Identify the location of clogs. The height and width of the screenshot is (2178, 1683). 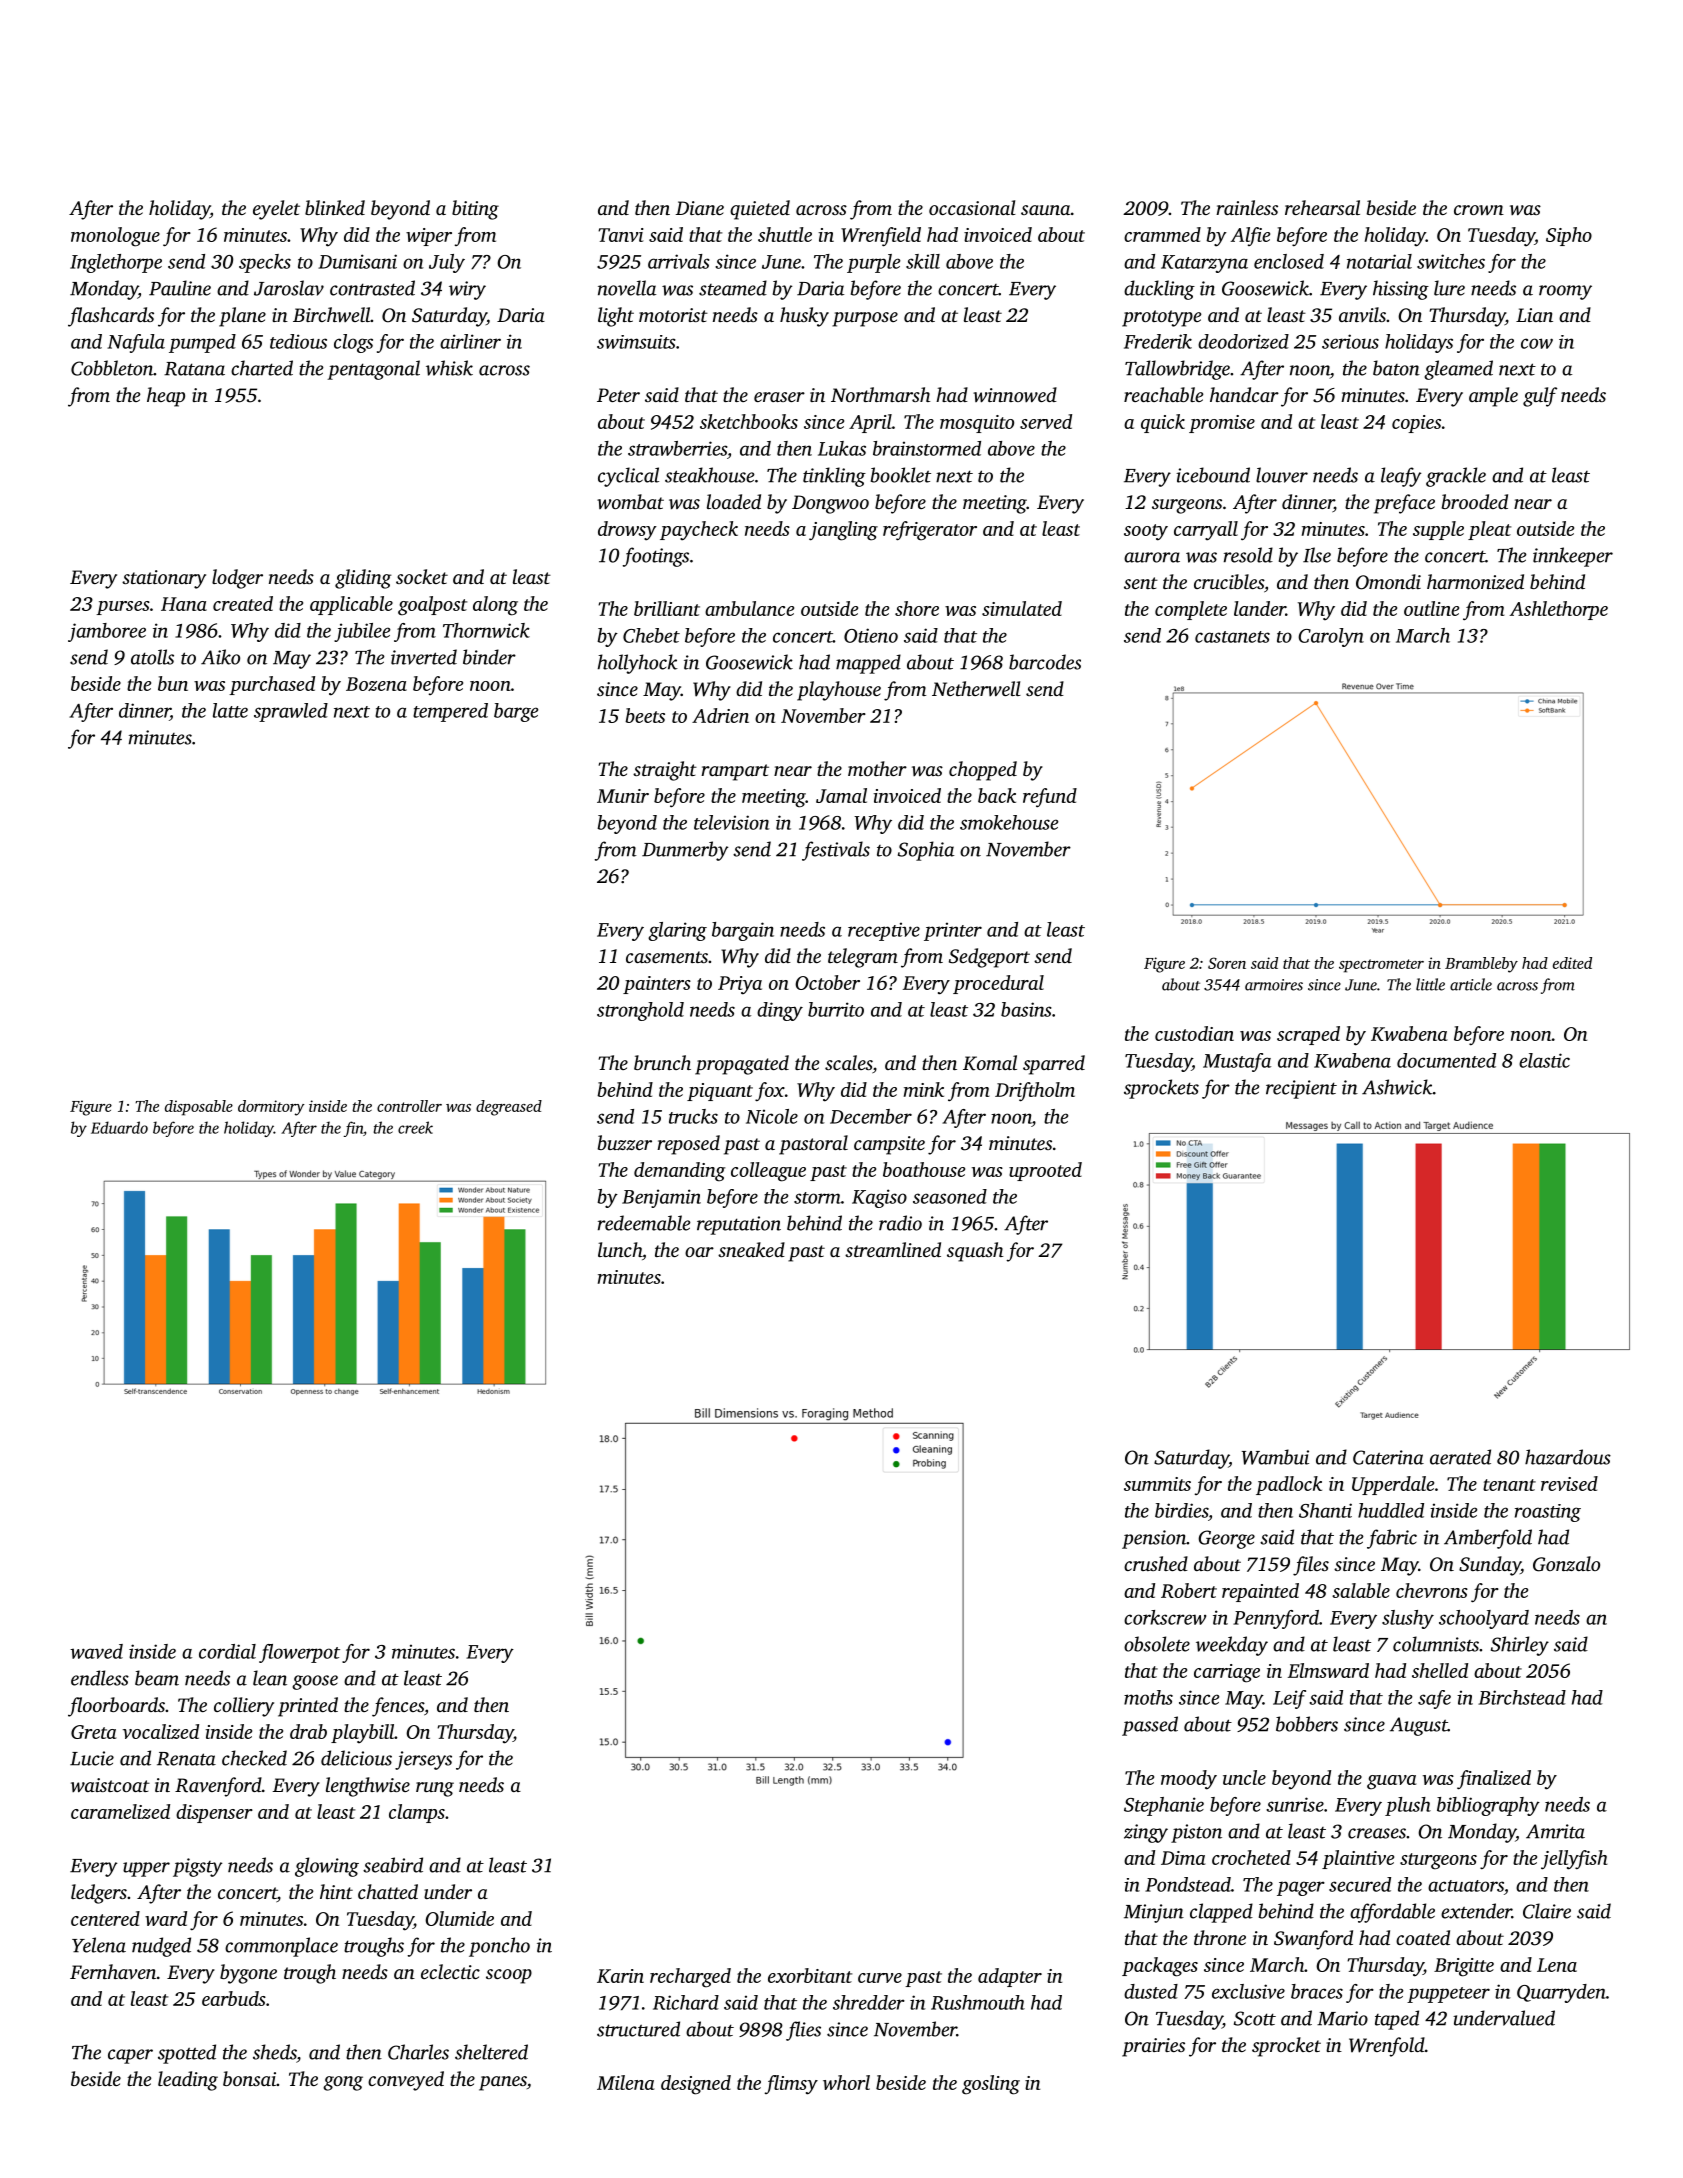
(353, 343).
